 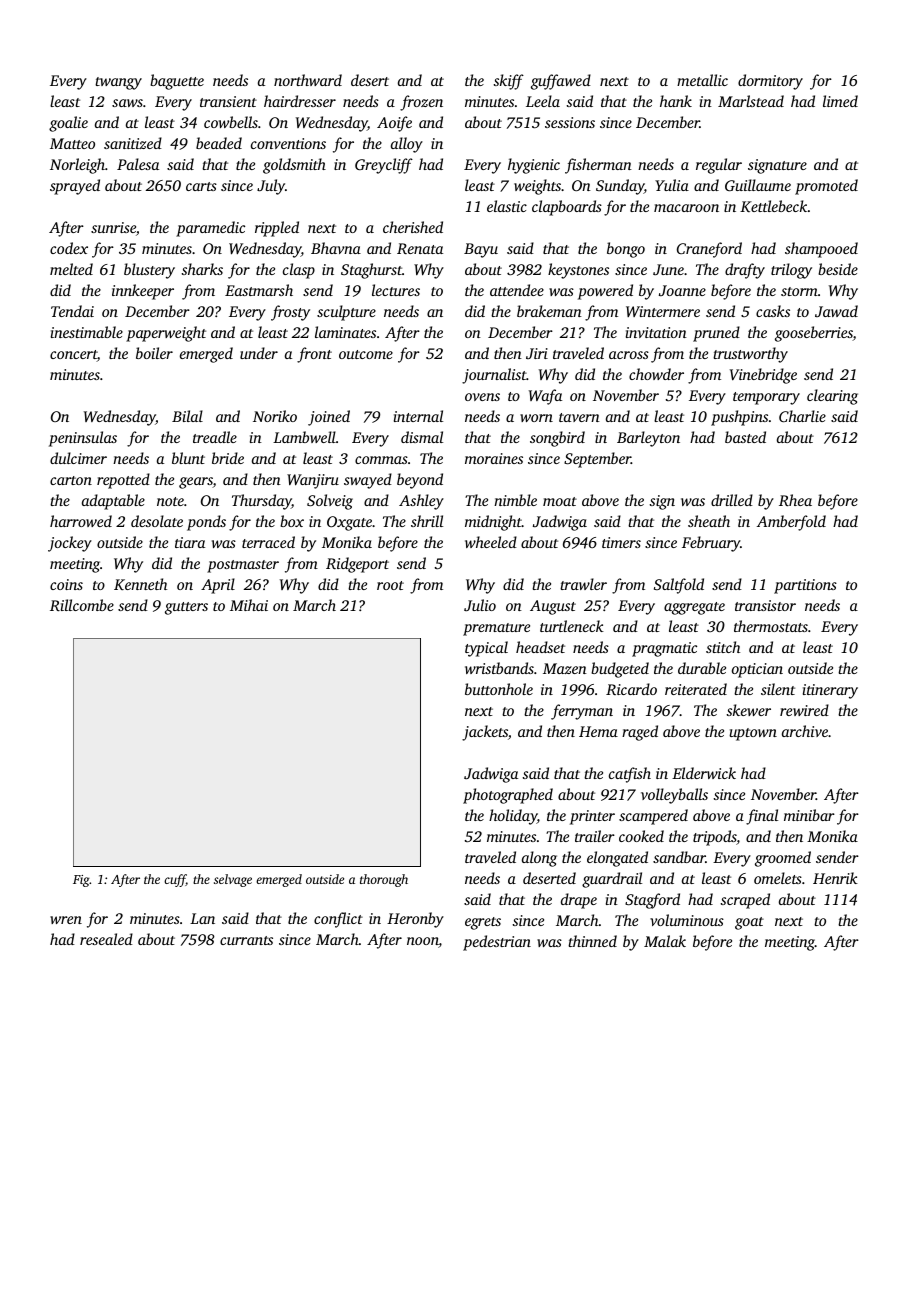 I want to click on weights, so click(x=537, y=187).
